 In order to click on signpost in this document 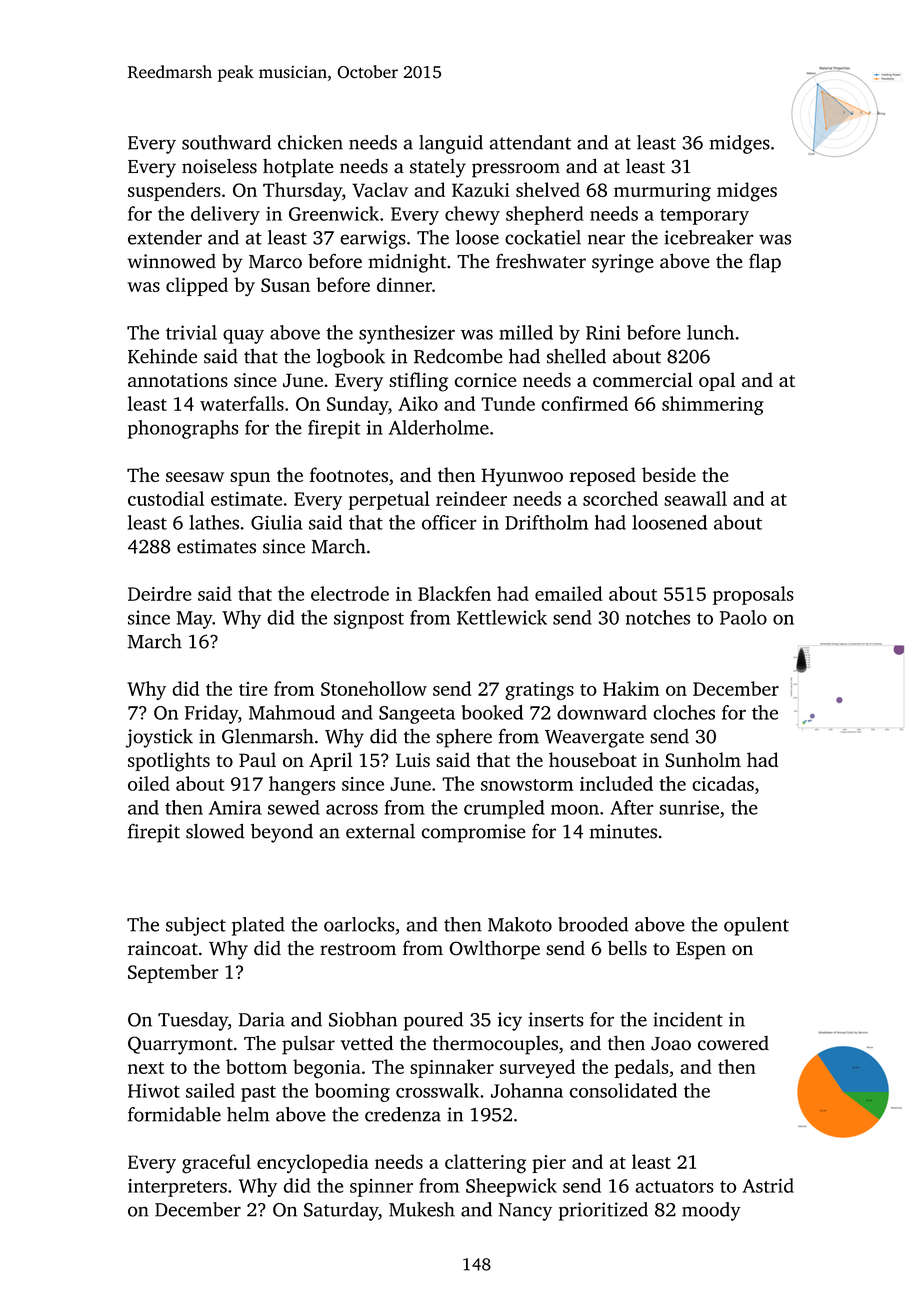, I will do `click(369, 619)`.
